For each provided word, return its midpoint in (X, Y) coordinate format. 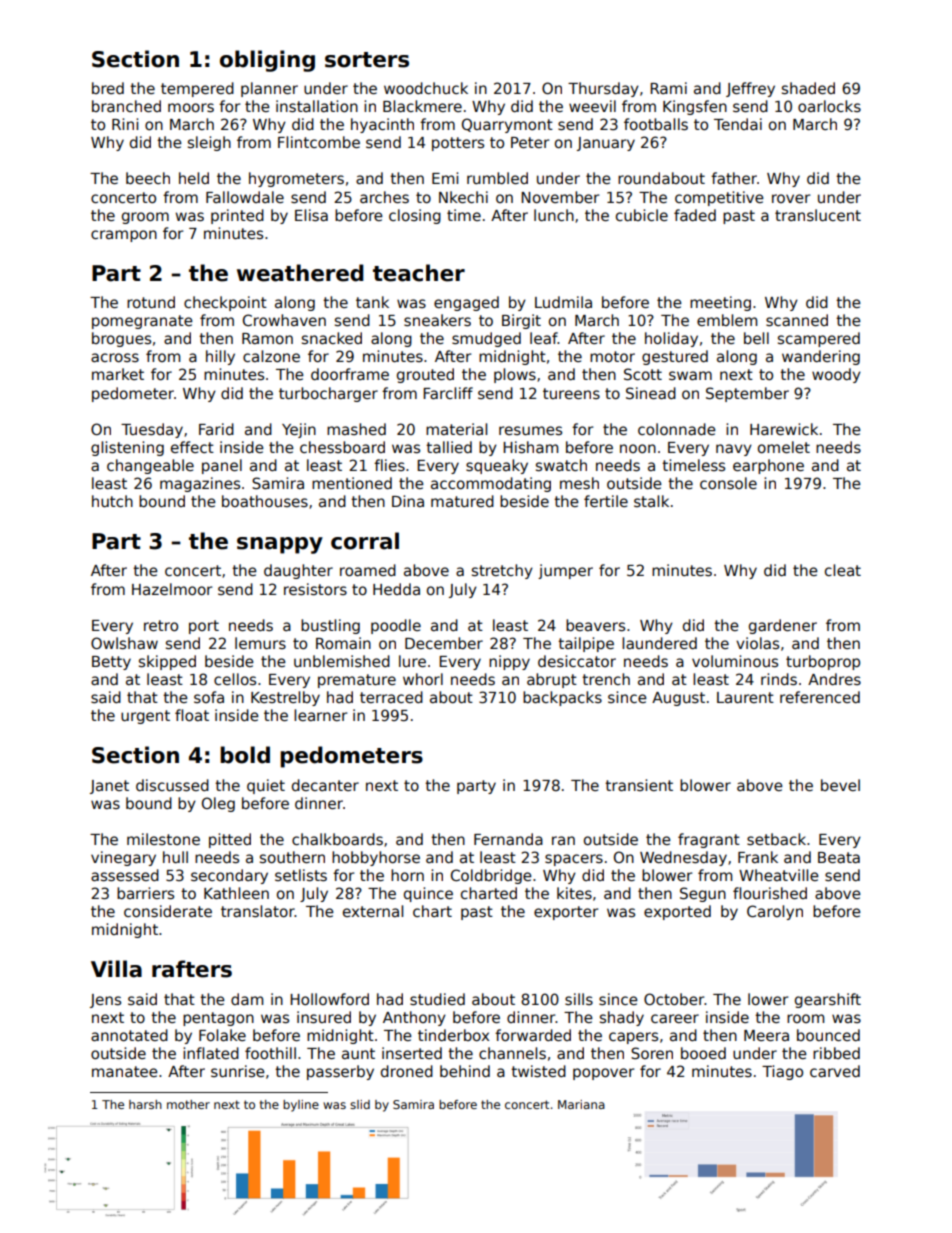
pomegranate (142, 322)
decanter (325, 785)
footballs (656, 124)
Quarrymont (507, 125)
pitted (230, 840)
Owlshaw (124, 643)
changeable (150, 466)
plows (515, 375)
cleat (843, 570)
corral (365, 541)
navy (734, 450)
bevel (840, 785)
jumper (565, 571)
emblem (727, 320)
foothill (270, 1053)
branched (126, 106)
